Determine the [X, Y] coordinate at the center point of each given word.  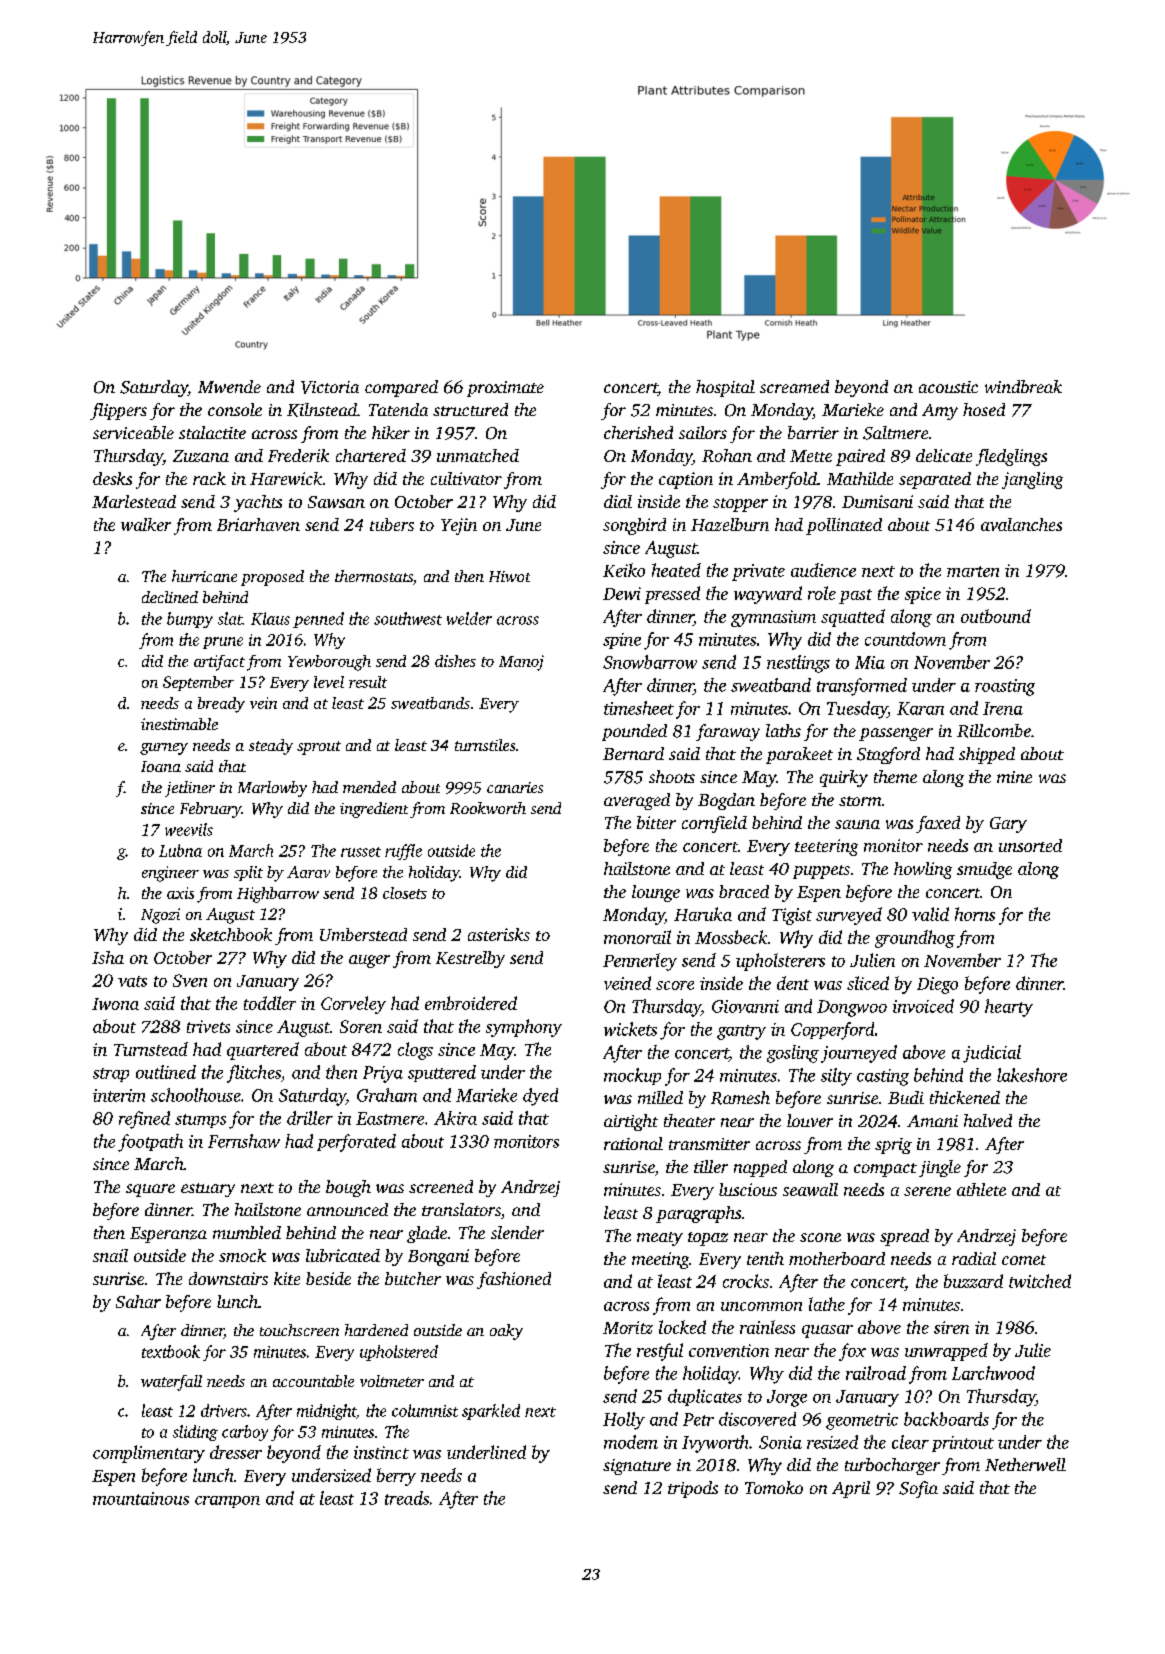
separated [935, 480]
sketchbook [231, 934]
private [758, 572]
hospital [725, 388]
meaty [660, 1239]
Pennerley [640, 962]
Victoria [330, 387]
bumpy [190, 620]
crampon [227, 1502]
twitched [1040, 1281]
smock [242, 1255]
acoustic [948, 387]
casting [883, 1077]
